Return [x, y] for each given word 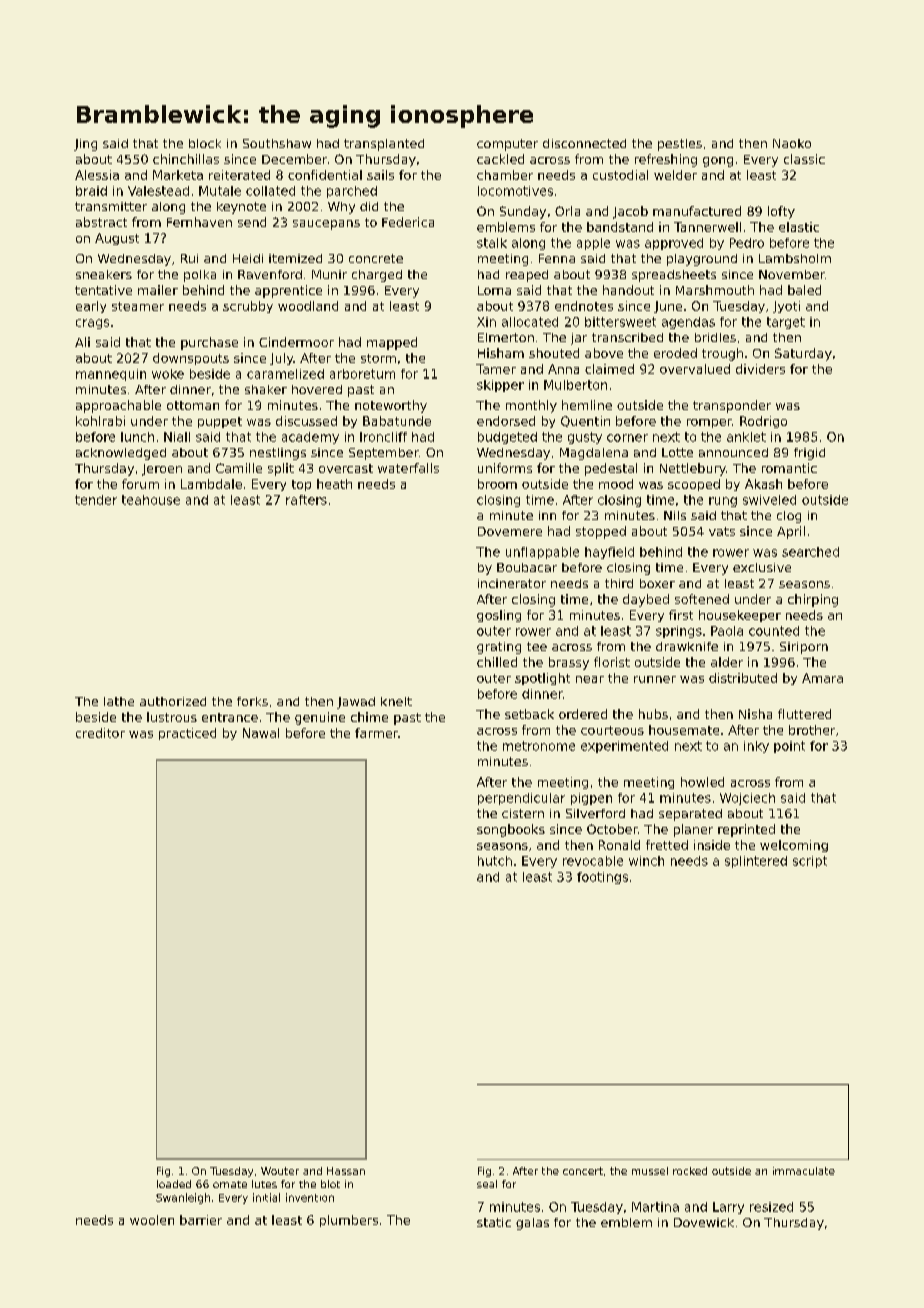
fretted [667, 845]
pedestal [611, 469]
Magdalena [594, 454]
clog [789, 517]
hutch [495, 861]
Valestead [158, 191]
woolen [152, 1220]
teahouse [151, 500]
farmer [376, 733]
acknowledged [121, 454]
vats [722, 531]
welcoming [794, 846]
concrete [376, 258]
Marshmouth [715, 290]
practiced [187, 734]
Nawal [261, 733]
